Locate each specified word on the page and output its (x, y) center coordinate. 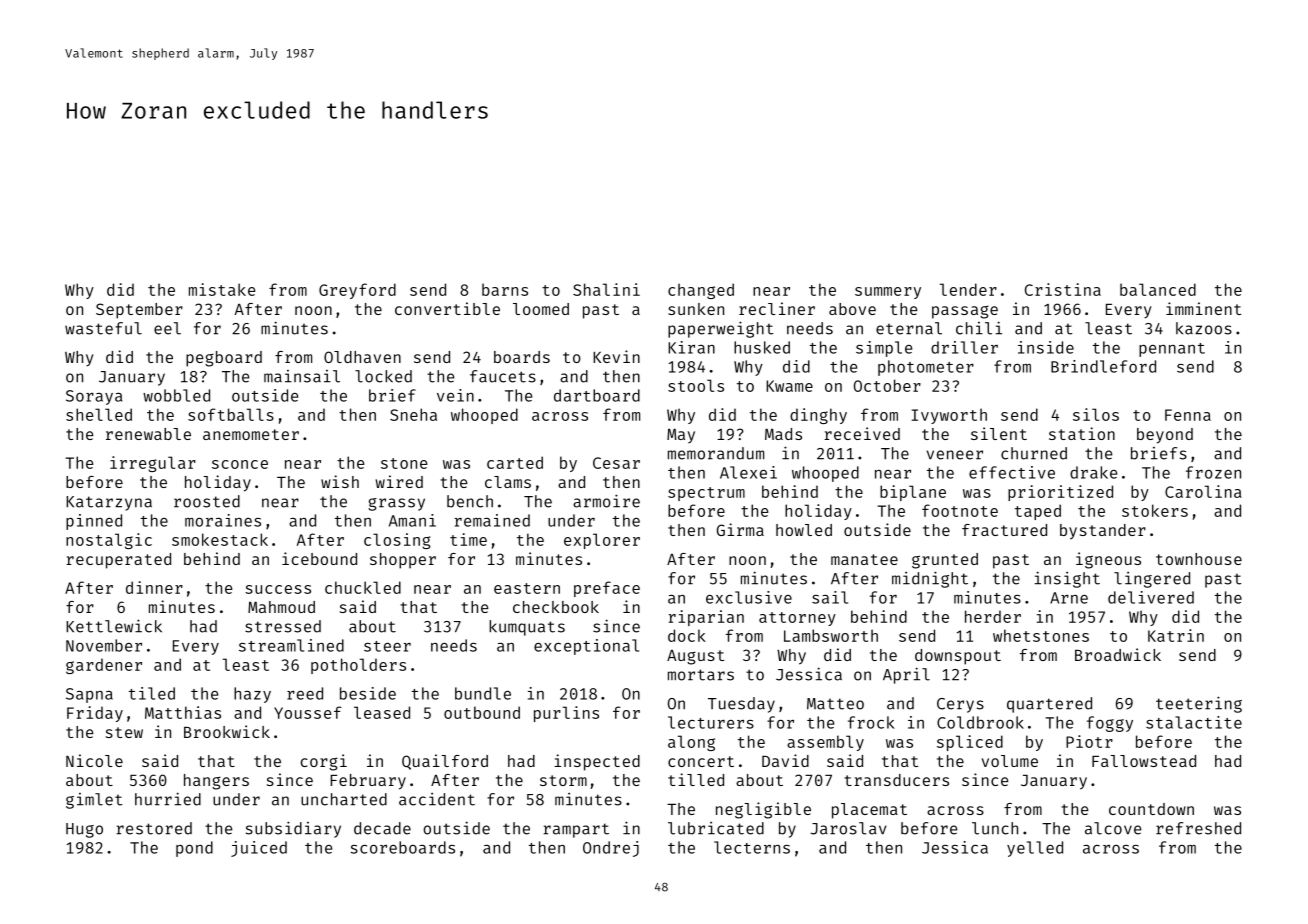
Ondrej (611, 849)
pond (194, 849)
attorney (797, 619)
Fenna (1188, 415)
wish (340, 481)
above (852, 309)
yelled (1035, 849)
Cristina (1063, 289)
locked (383, 376)
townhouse (1199, 559)
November (104, 645)
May (681, 436)
